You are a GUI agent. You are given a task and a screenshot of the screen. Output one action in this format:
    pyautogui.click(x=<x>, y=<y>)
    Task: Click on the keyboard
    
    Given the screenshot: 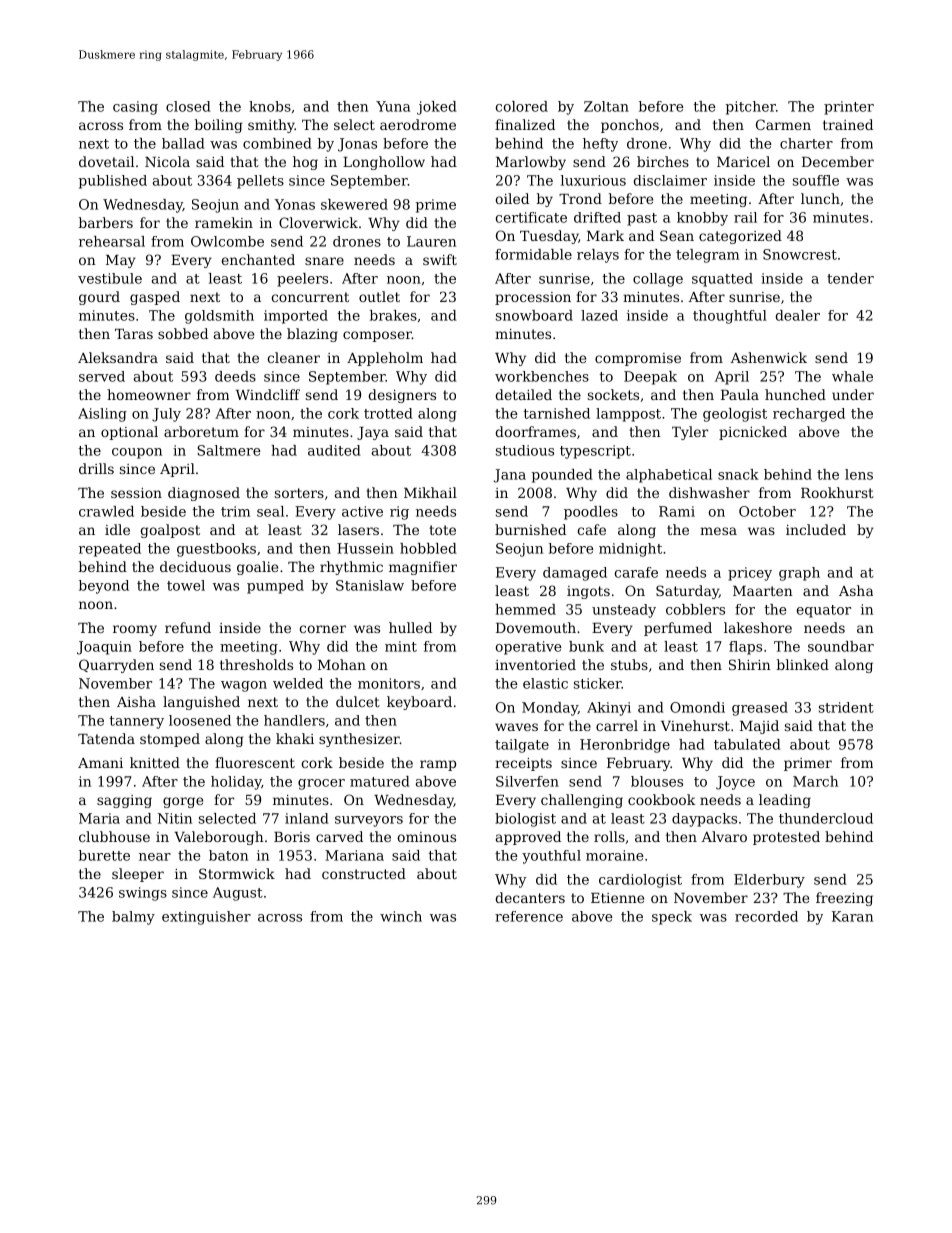 What is the action you would take?
    pyautogui.click(x=419, y=703)
